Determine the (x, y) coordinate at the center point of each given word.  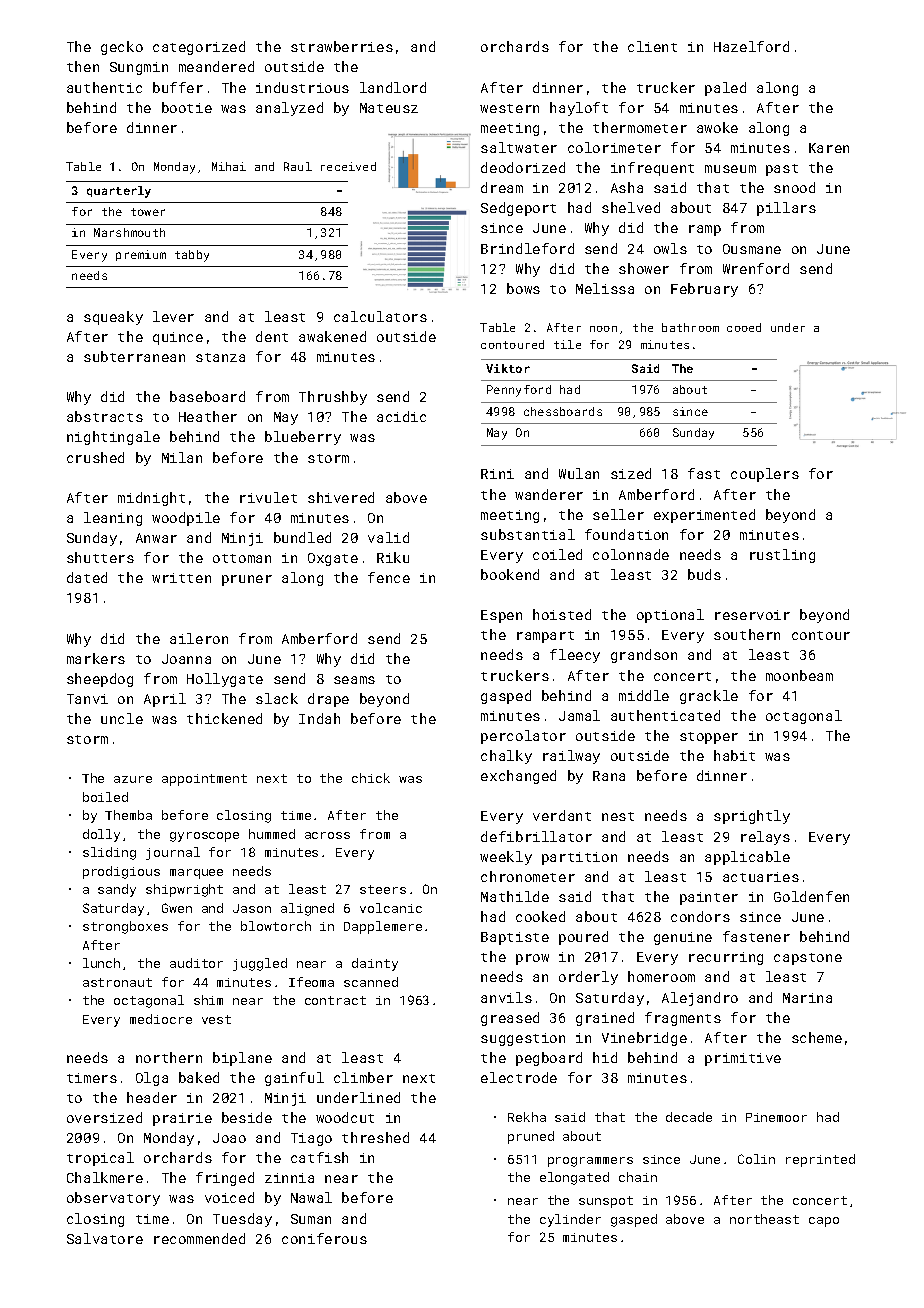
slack (277, 698)
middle (644, 695)
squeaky (113, 318)
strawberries (342, 46)
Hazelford (751, 46)
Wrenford (756, 268)
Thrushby (333, 398)
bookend (510, 574)
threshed (375, 1137)
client (652, 46)
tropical (100, 1159)
